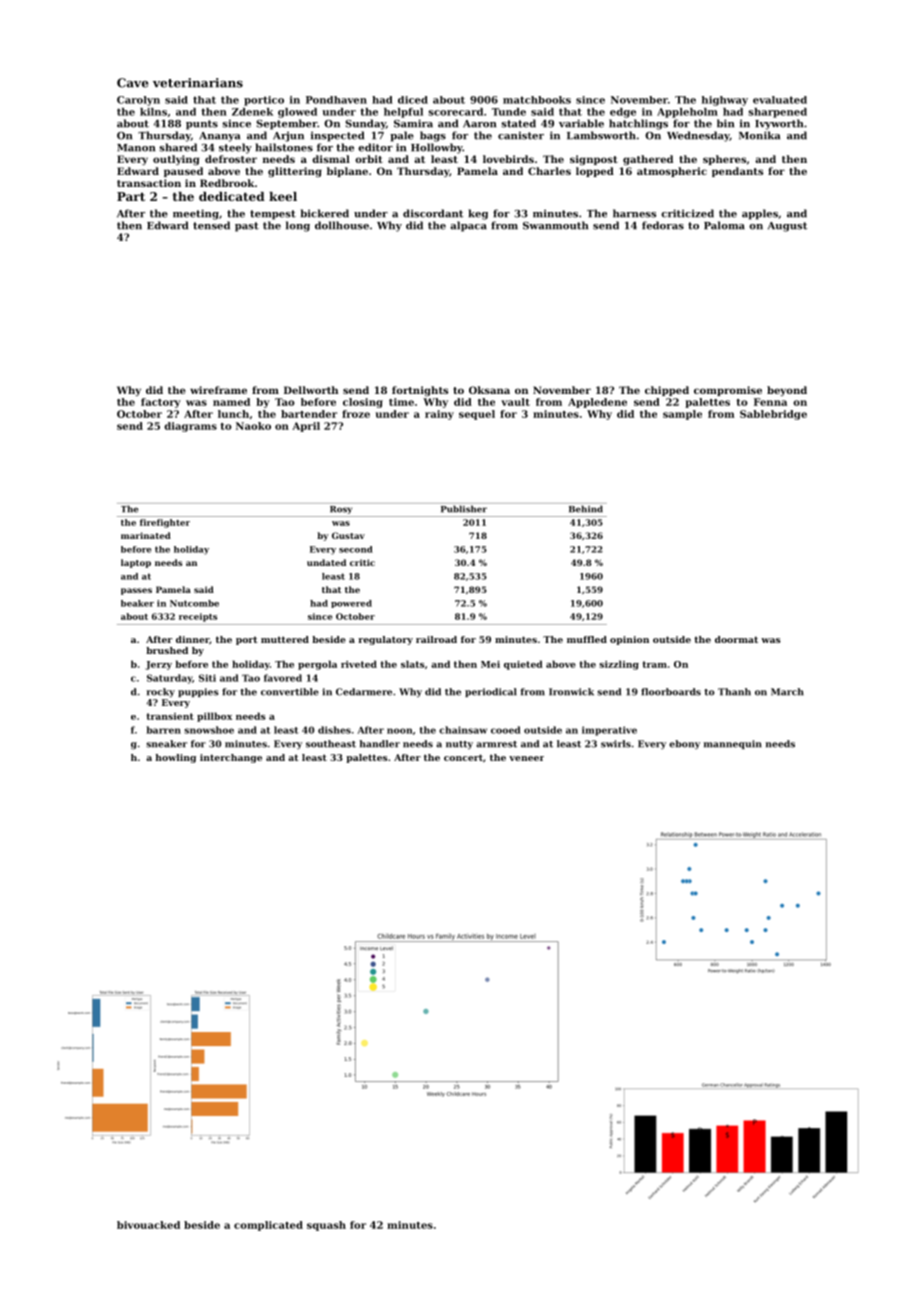 Image resolution: width=924 pixels, height=1308 pixels. Describe the element at coordinates (780, 100) in the screenshot. I see `evaluated` at that location.
